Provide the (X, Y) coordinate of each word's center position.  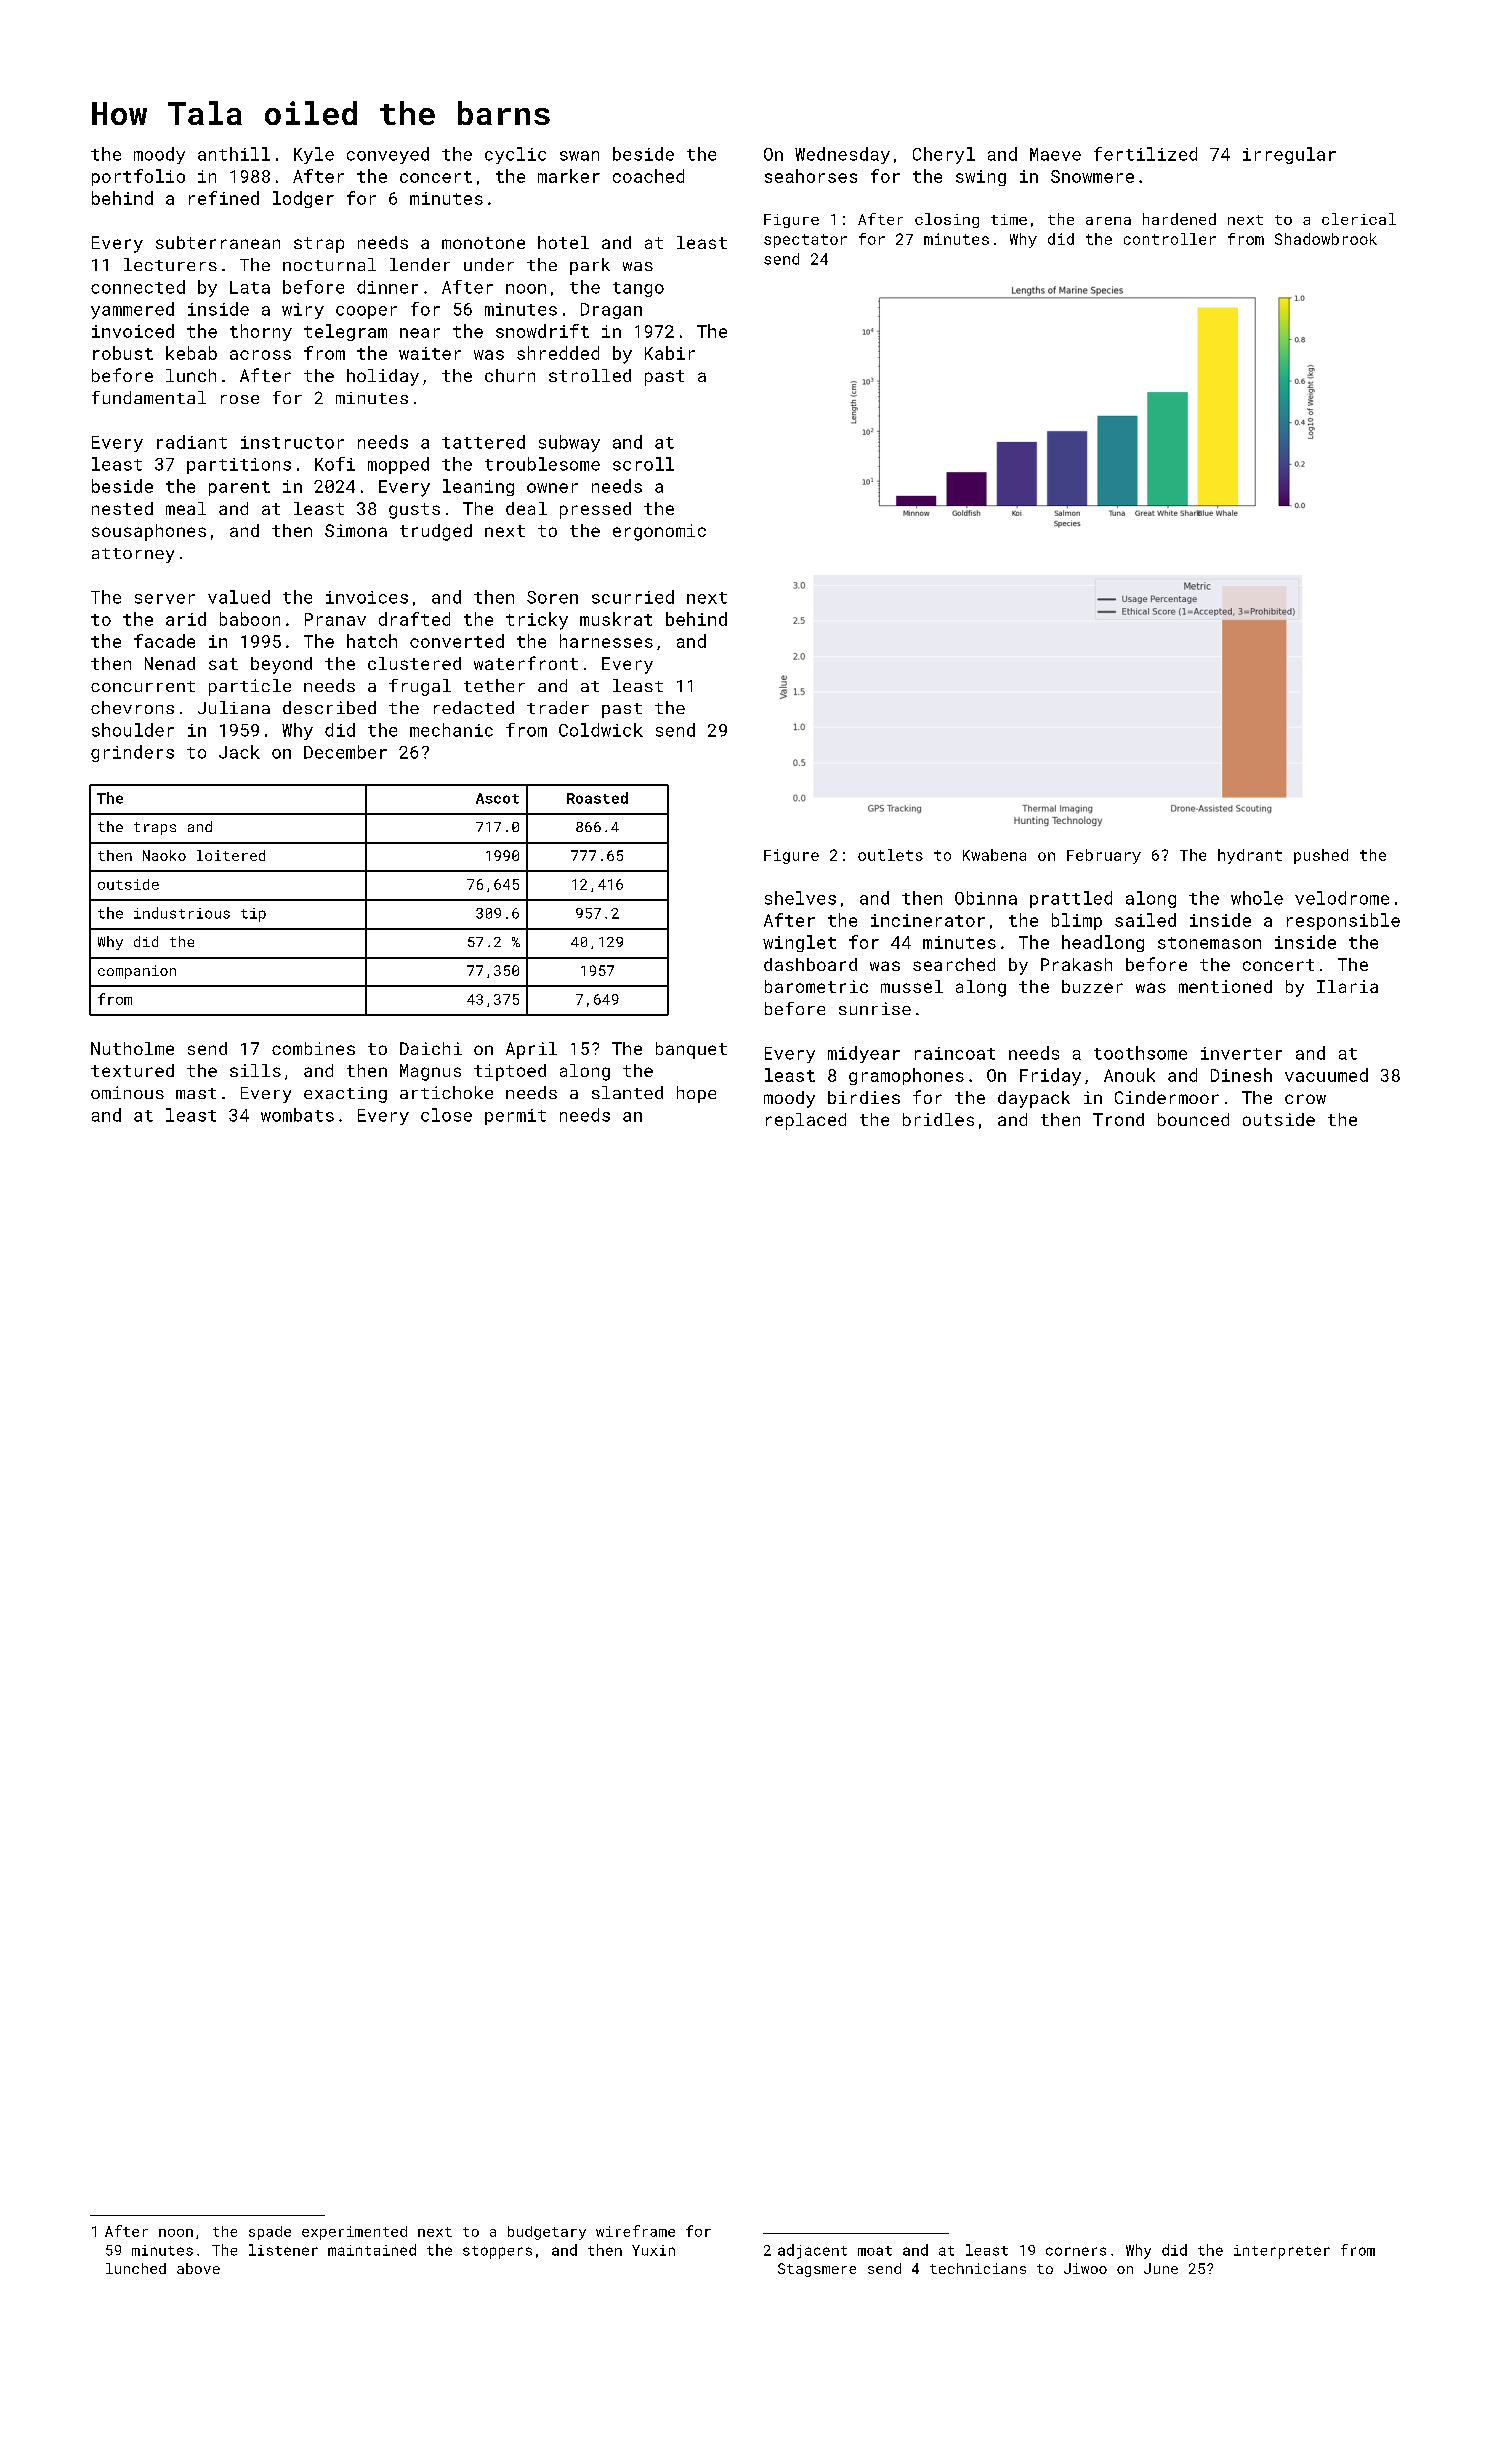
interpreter (1282, 2252)
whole (1257, 898)
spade (270, 2233)
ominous (127, 1092)
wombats (297, 1115)
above (198, 2268)
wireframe (635, 2231)
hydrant (1250, 856)
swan (579, 156)
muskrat (616, 619)
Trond (1118, 1119)
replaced (806, 1121)
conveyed (388, 155)
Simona (356, 530)
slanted (627, 1092)
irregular (1289, 155)
